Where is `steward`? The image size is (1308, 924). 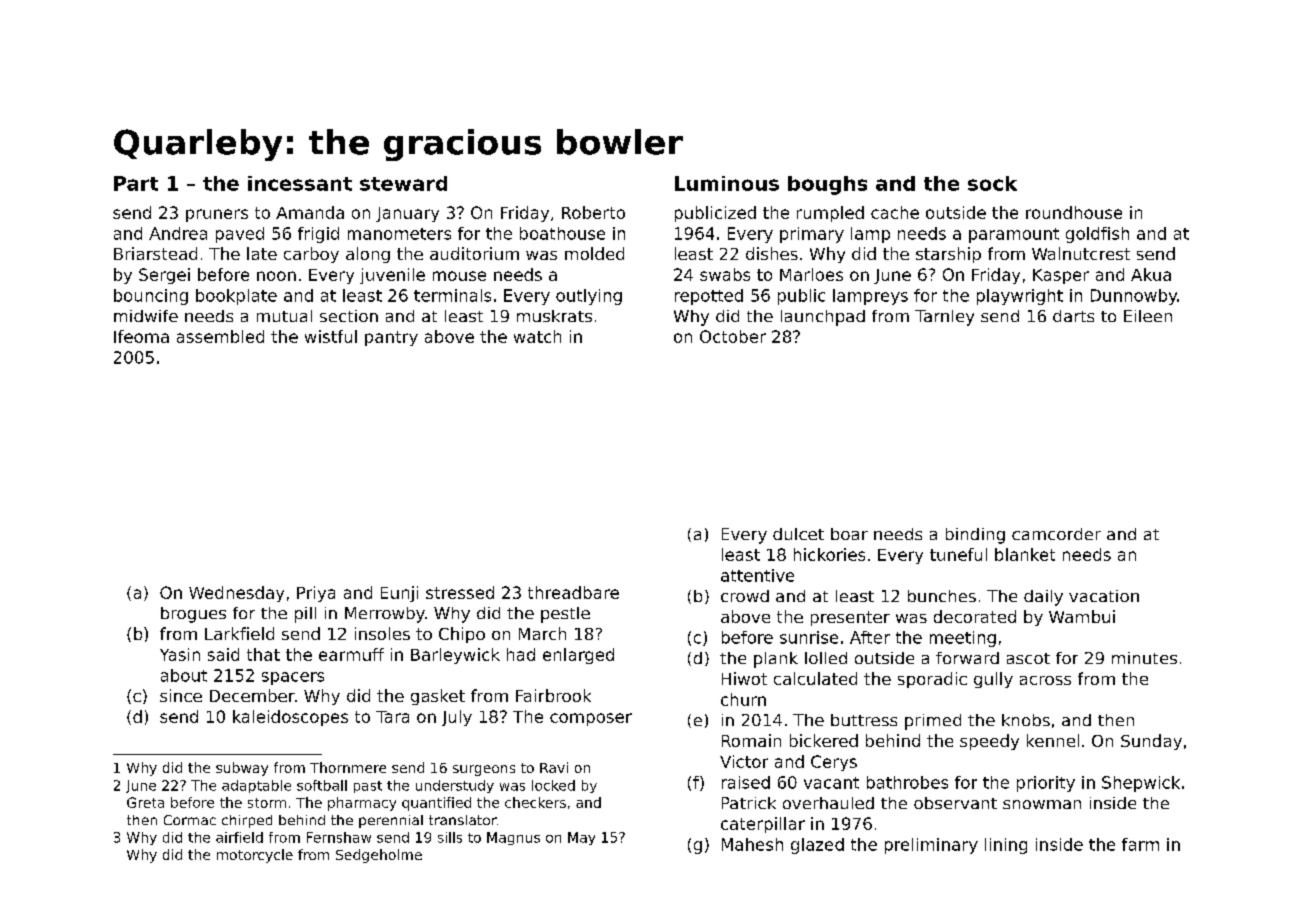 steward is located at coordinates (403, 183).
